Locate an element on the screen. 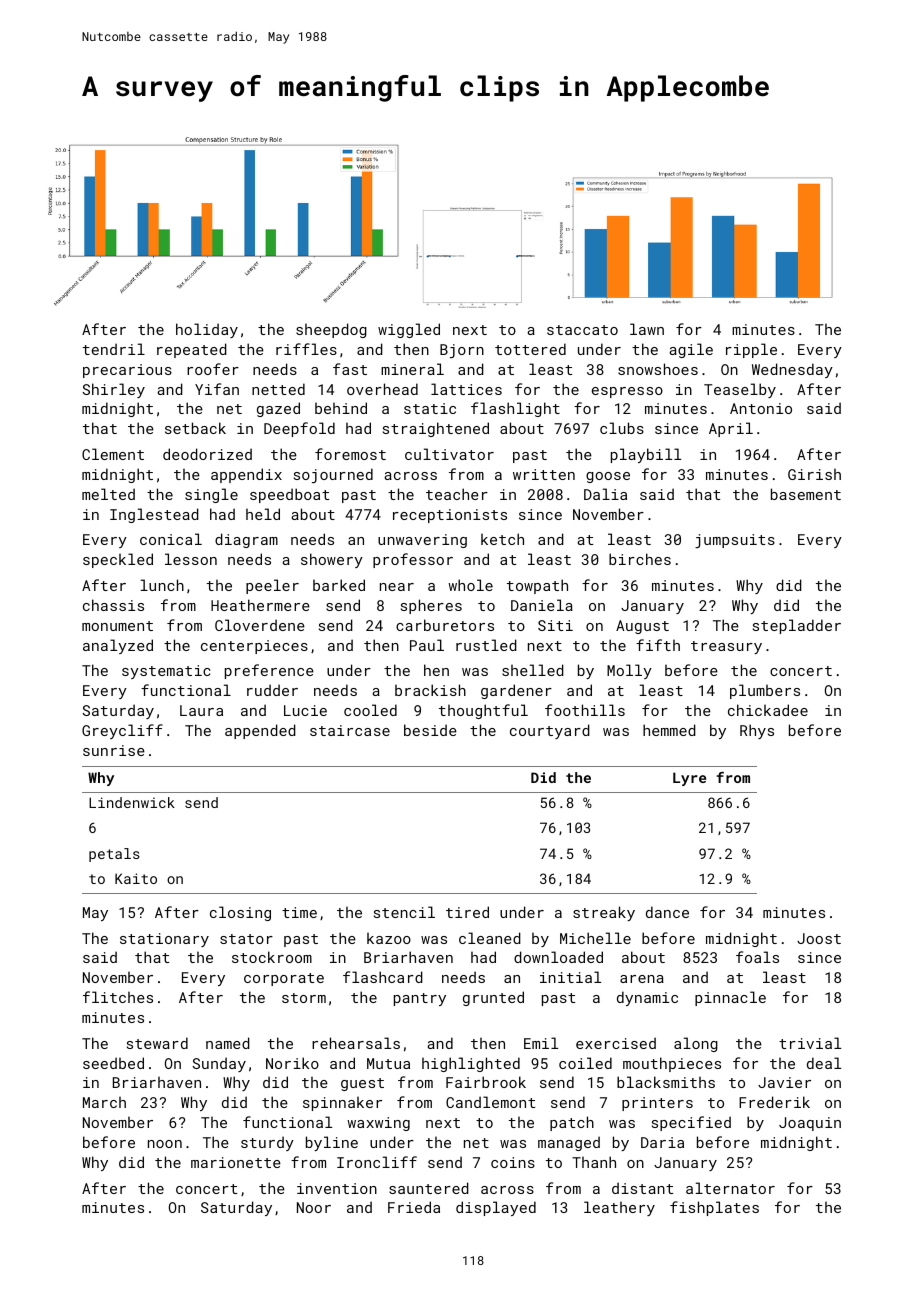 This screenshot has height=1308, width=924. appended is located at coordinates (260, 731).
